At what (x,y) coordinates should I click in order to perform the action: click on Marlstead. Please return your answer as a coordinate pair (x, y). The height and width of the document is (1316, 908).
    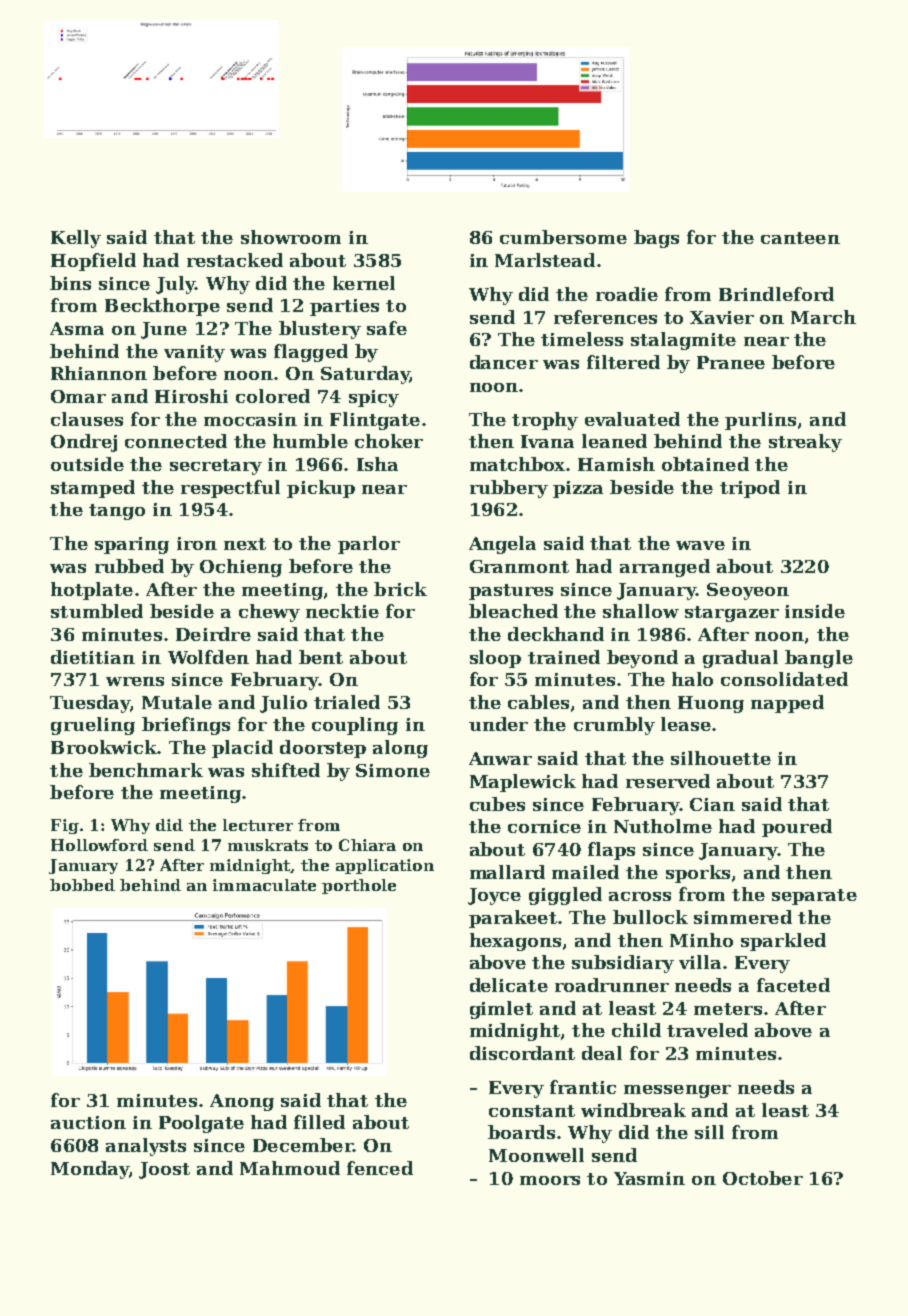
    Looking at the image, I should click on (545, 260).
